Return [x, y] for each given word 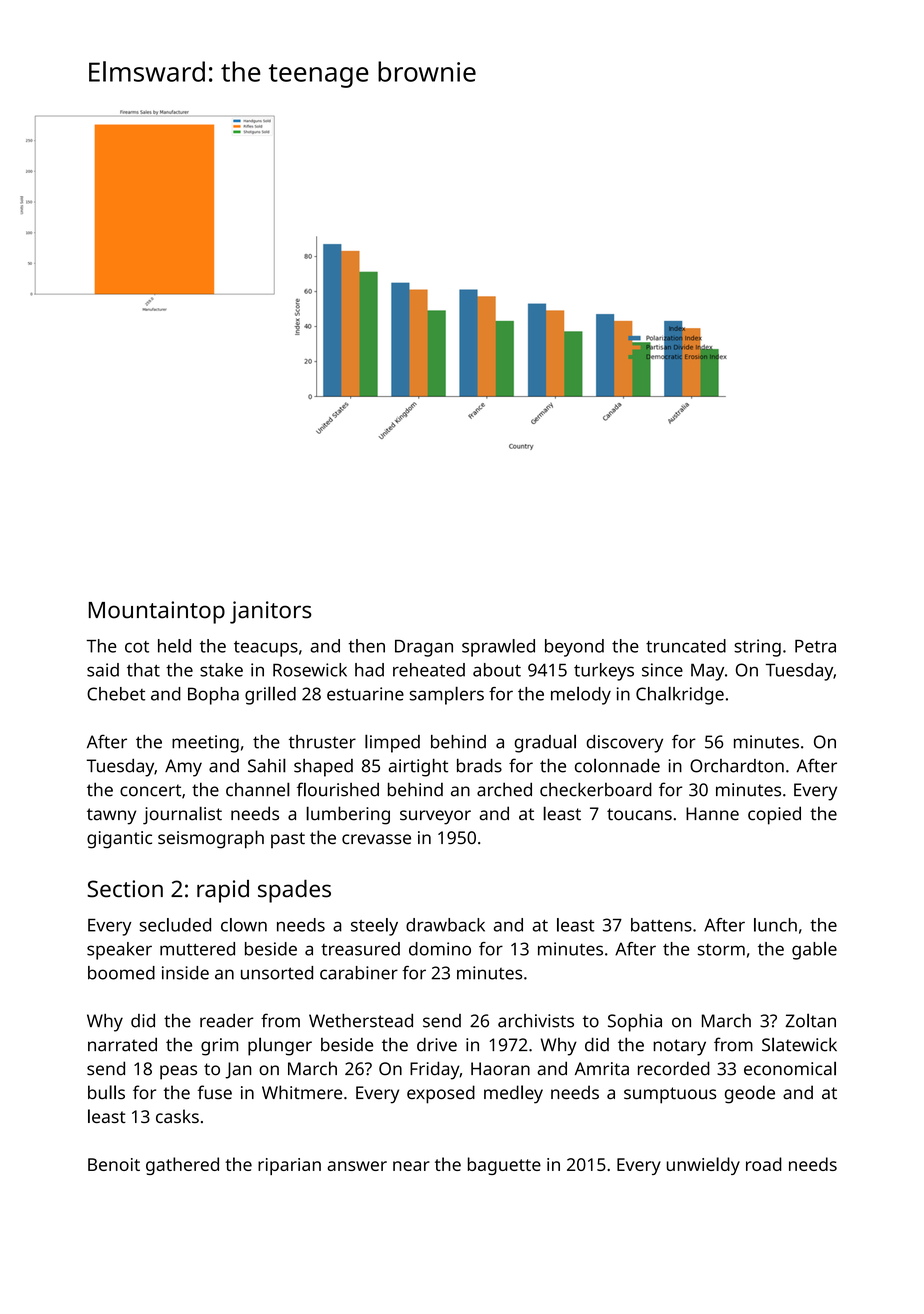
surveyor [435, 817]
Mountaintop [157, 612]
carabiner [359, 973]
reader [227, 1021]
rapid [223, 891]
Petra [815, 646]
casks [177, 1116]
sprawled [498, 648]
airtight [418, 768]
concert [150, 790]
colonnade [617, 765]
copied [774, 815]
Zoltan [810, 1020]
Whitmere [302, 1092]
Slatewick [799, 1044]
